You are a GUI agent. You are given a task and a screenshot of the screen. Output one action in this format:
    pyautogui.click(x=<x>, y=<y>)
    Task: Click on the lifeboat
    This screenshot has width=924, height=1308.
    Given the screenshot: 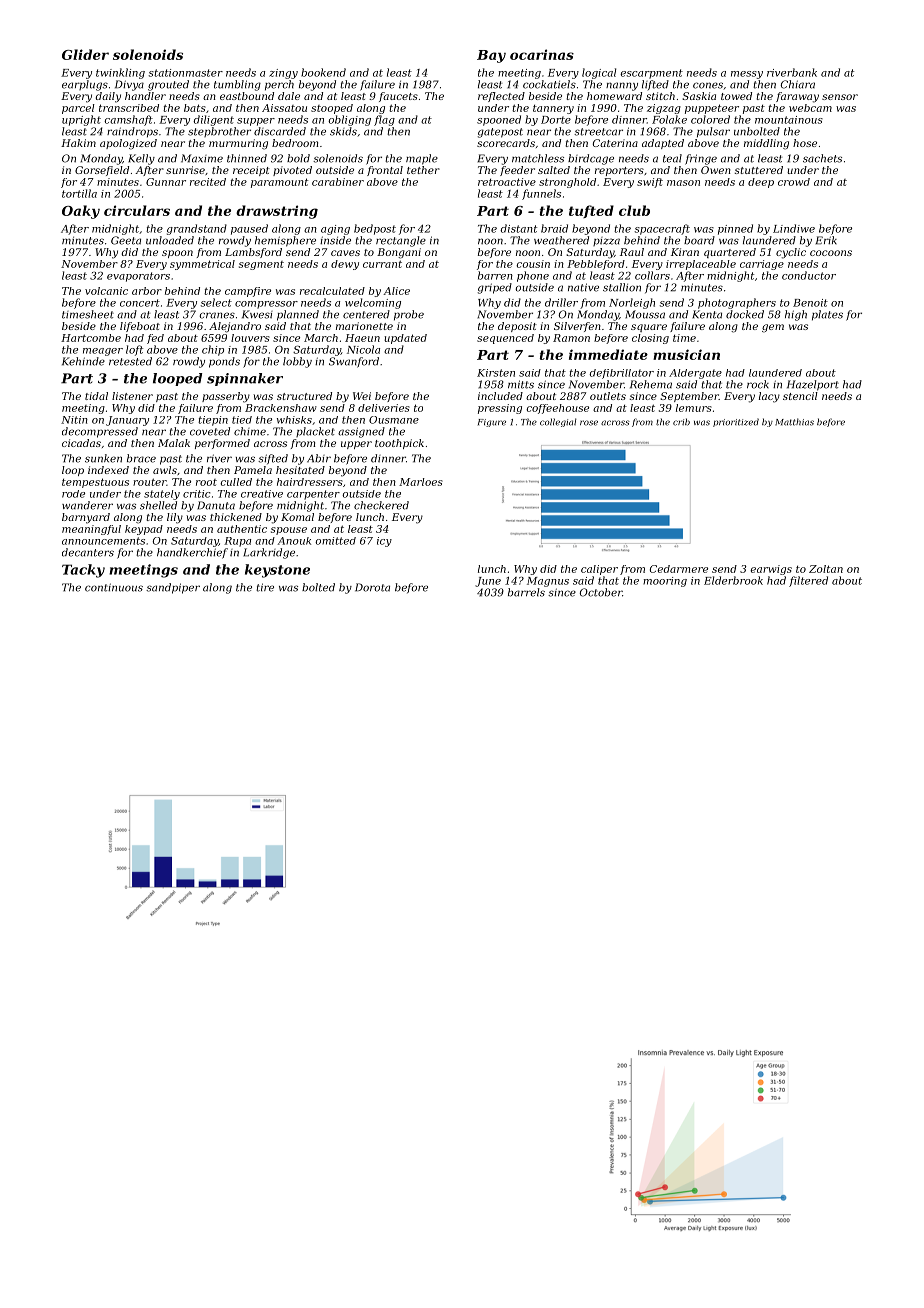 What is the action you would take?
    pyautogui.click(x=140, y=327)
